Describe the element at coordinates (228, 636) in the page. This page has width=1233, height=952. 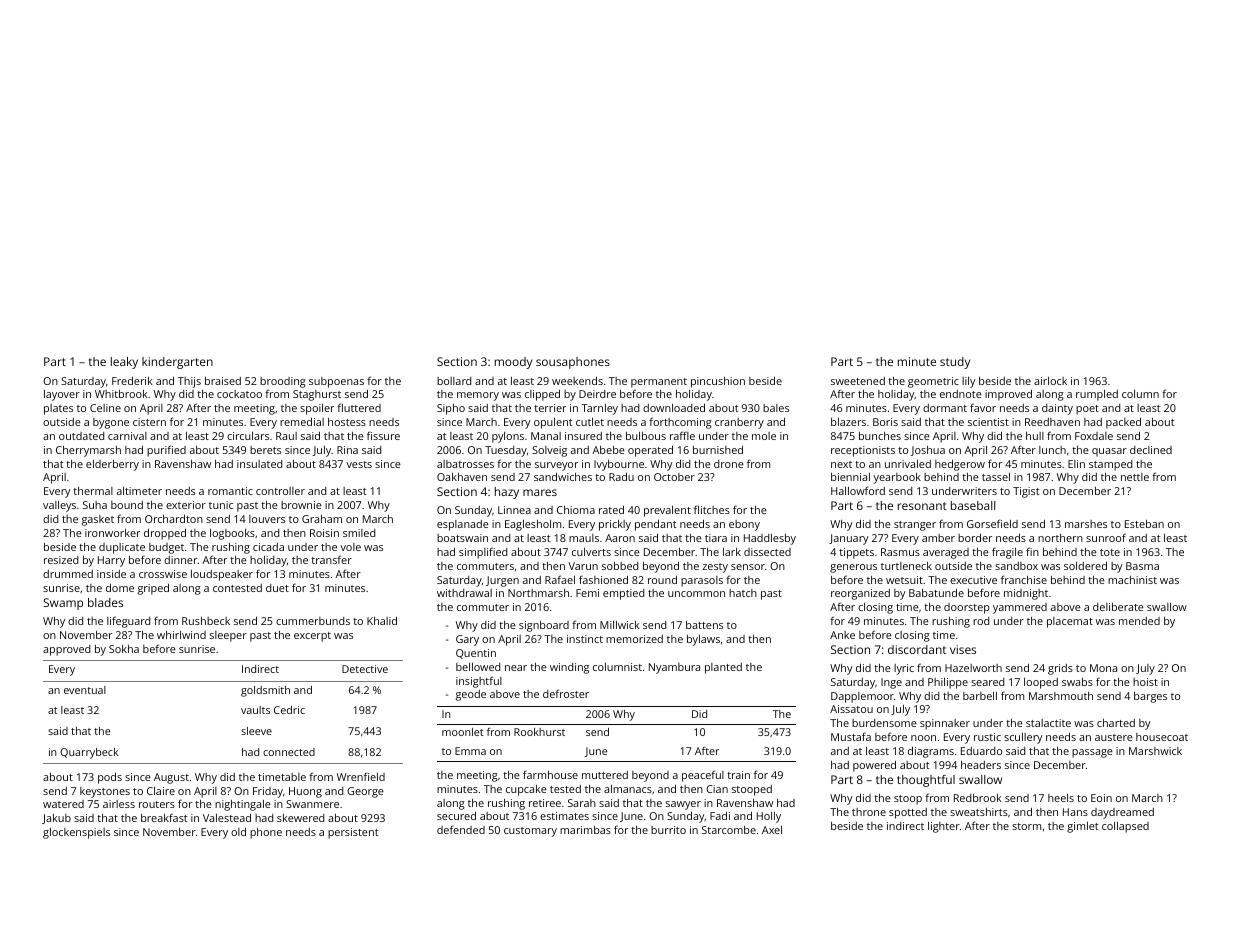
I see `sleeper` at that location.
